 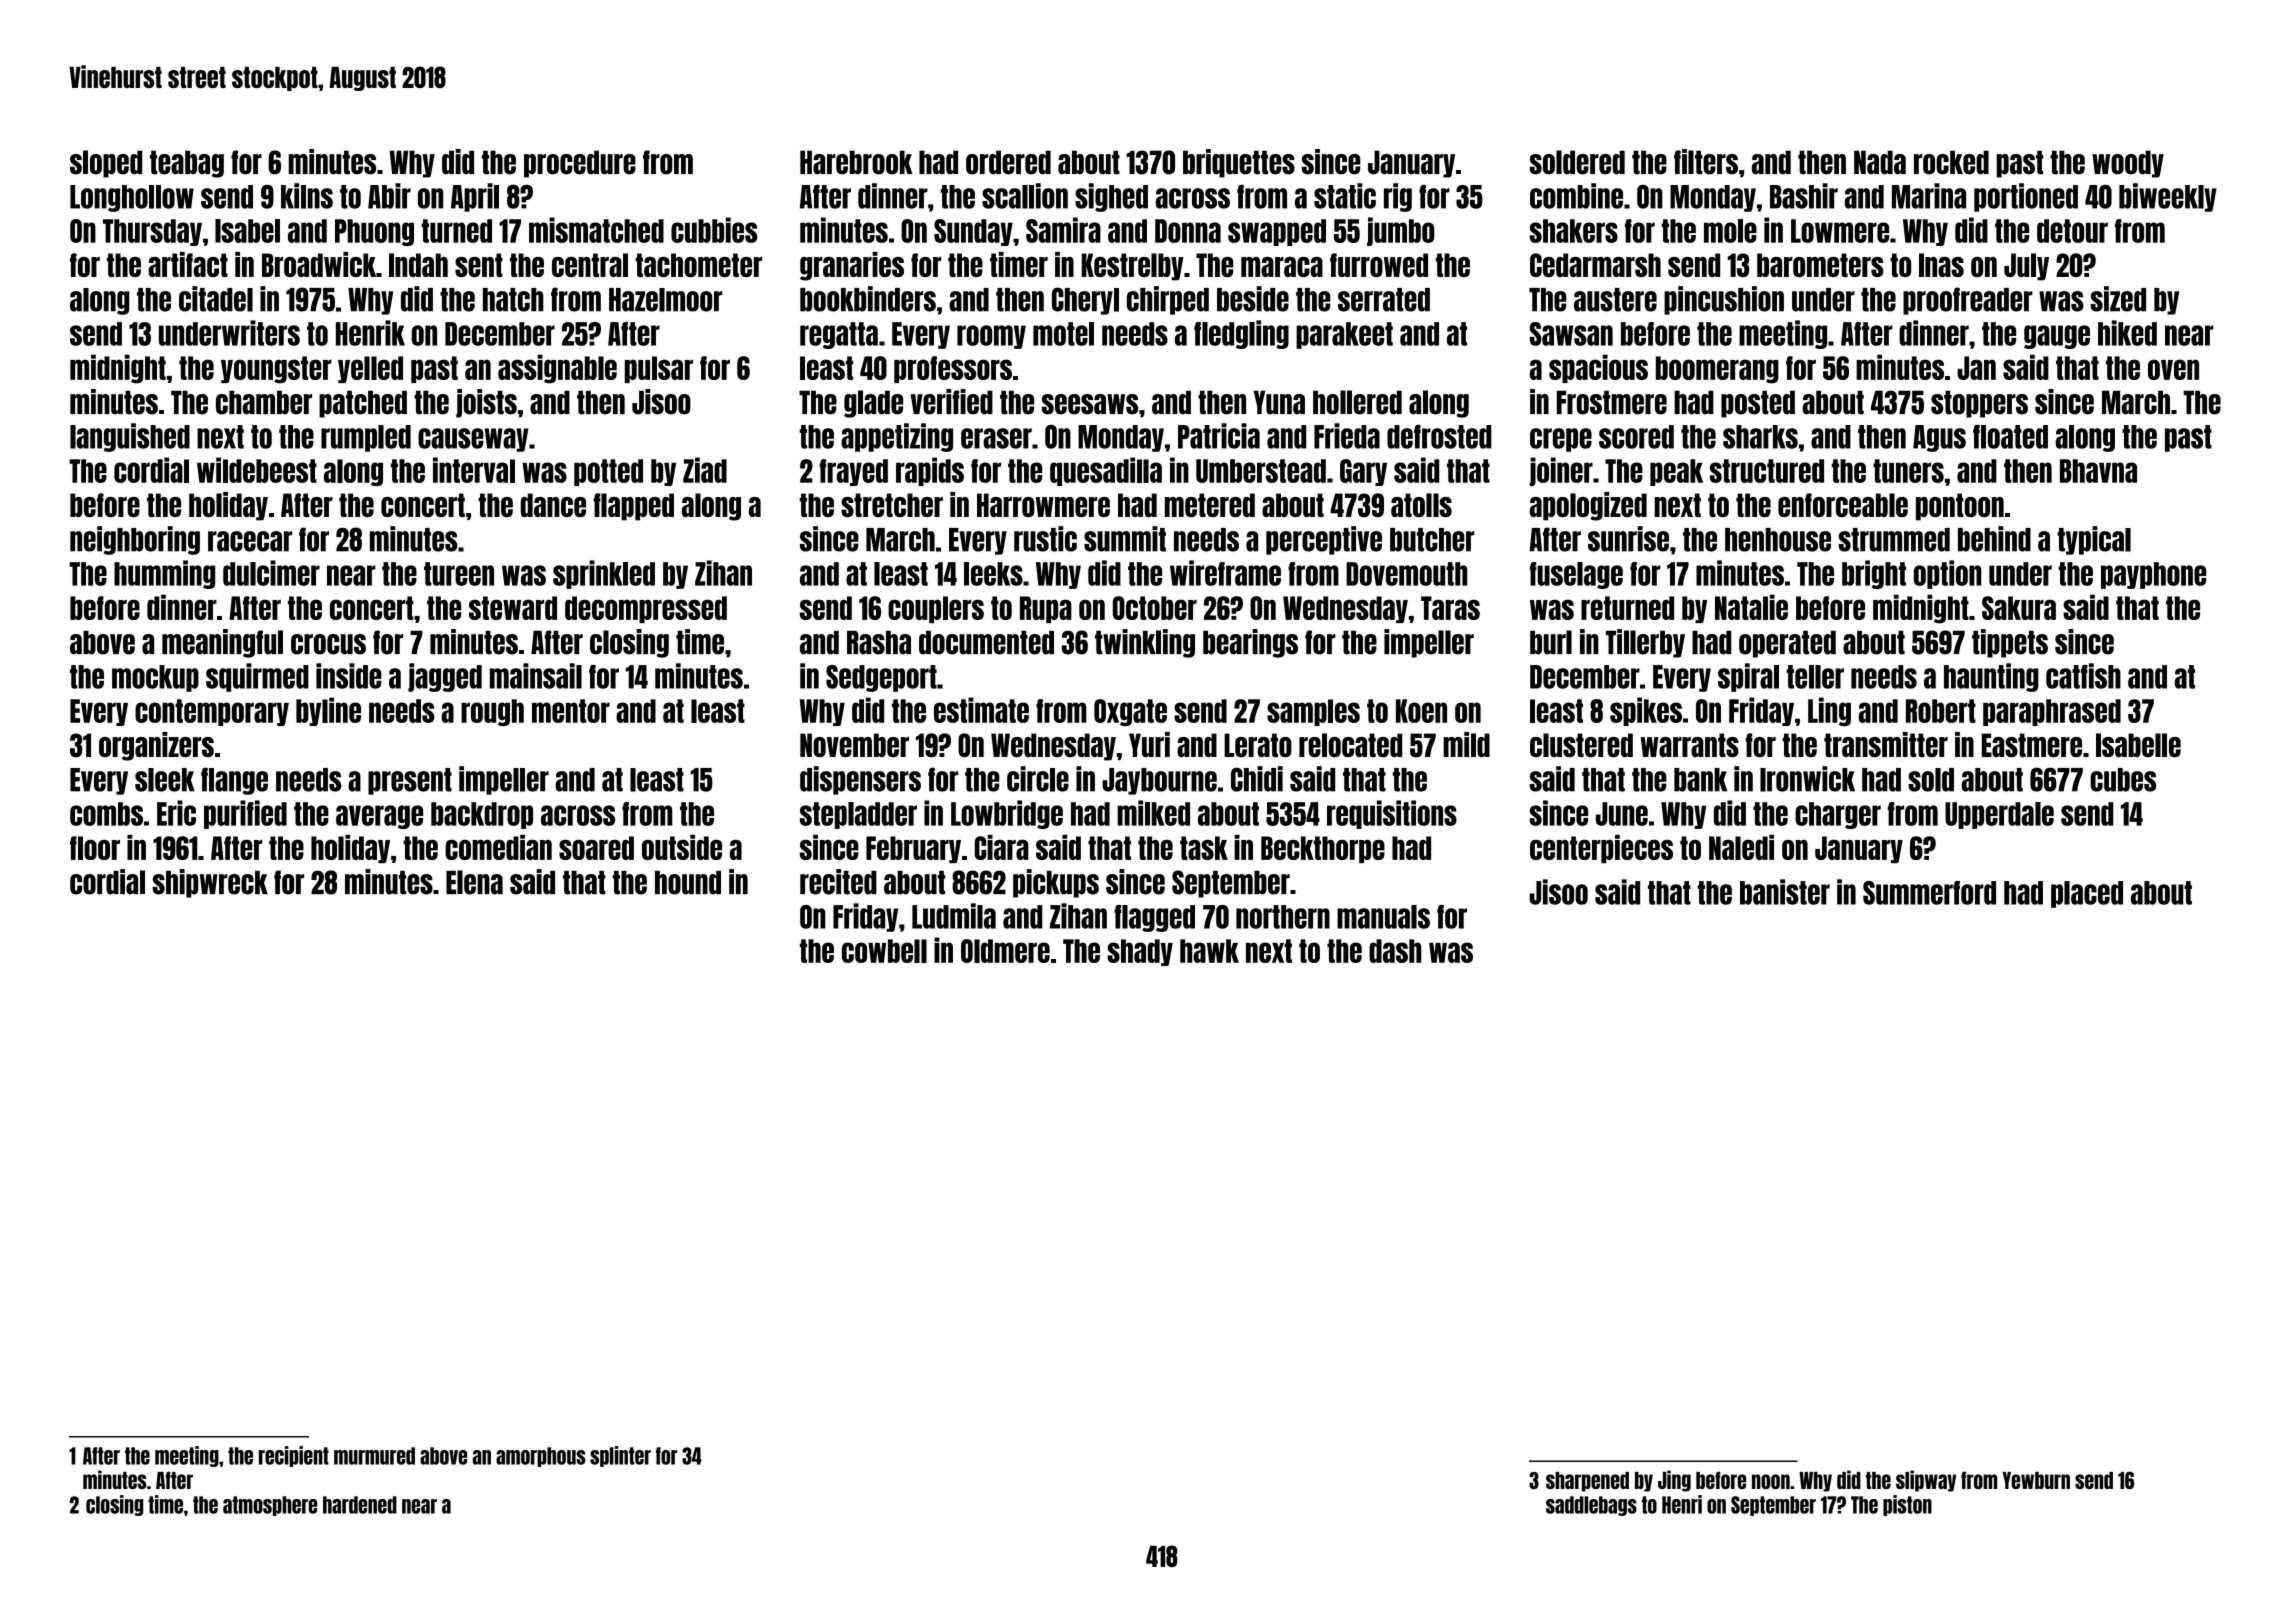 What do you see at coordinates (513, 608) in the screenshot?
I see `steward` at bounding box center [513, 608].
